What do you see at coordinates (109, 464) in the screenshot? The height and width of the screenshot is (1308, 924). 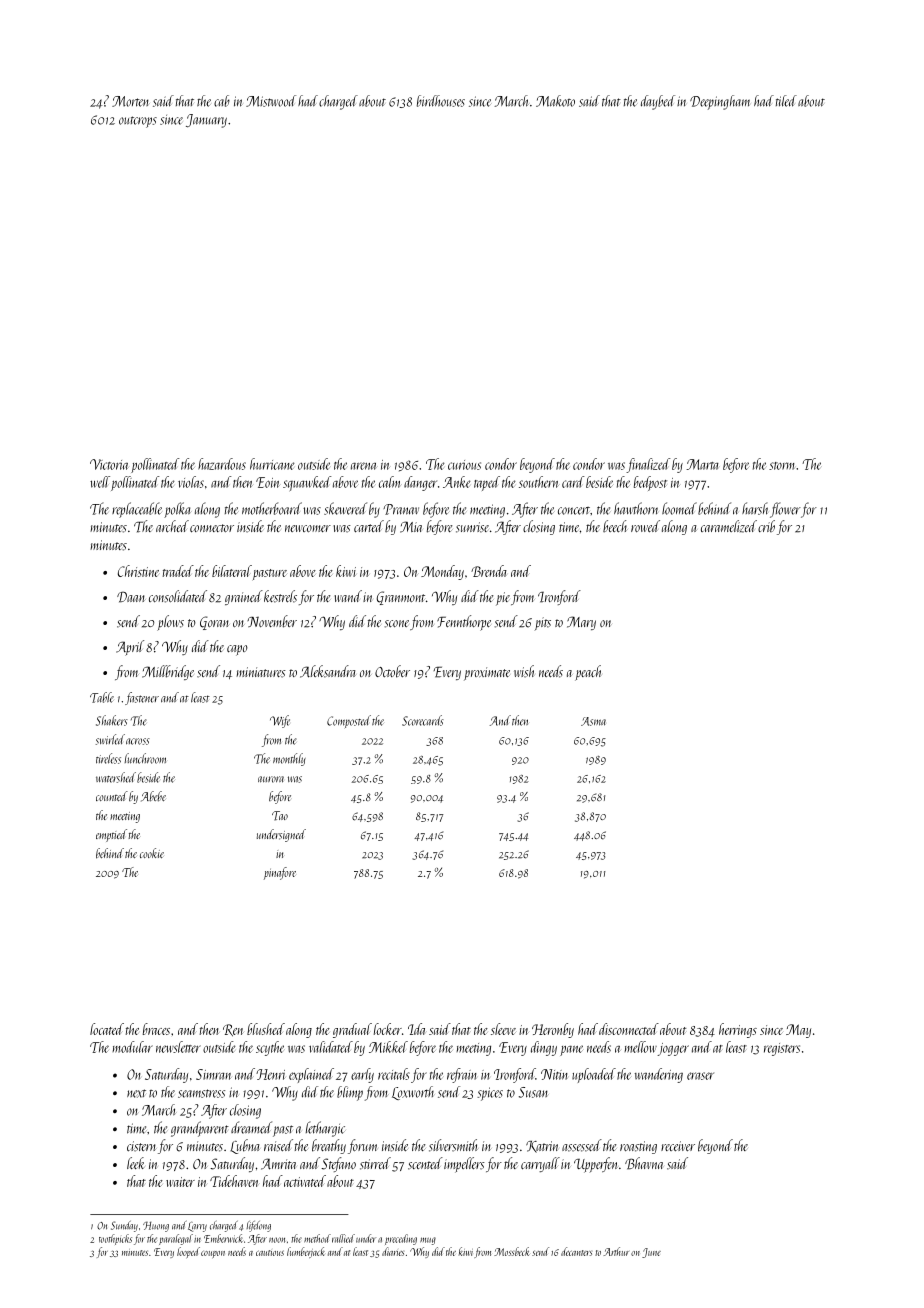 I see `Victoria` at bounding box center [109, 464].
